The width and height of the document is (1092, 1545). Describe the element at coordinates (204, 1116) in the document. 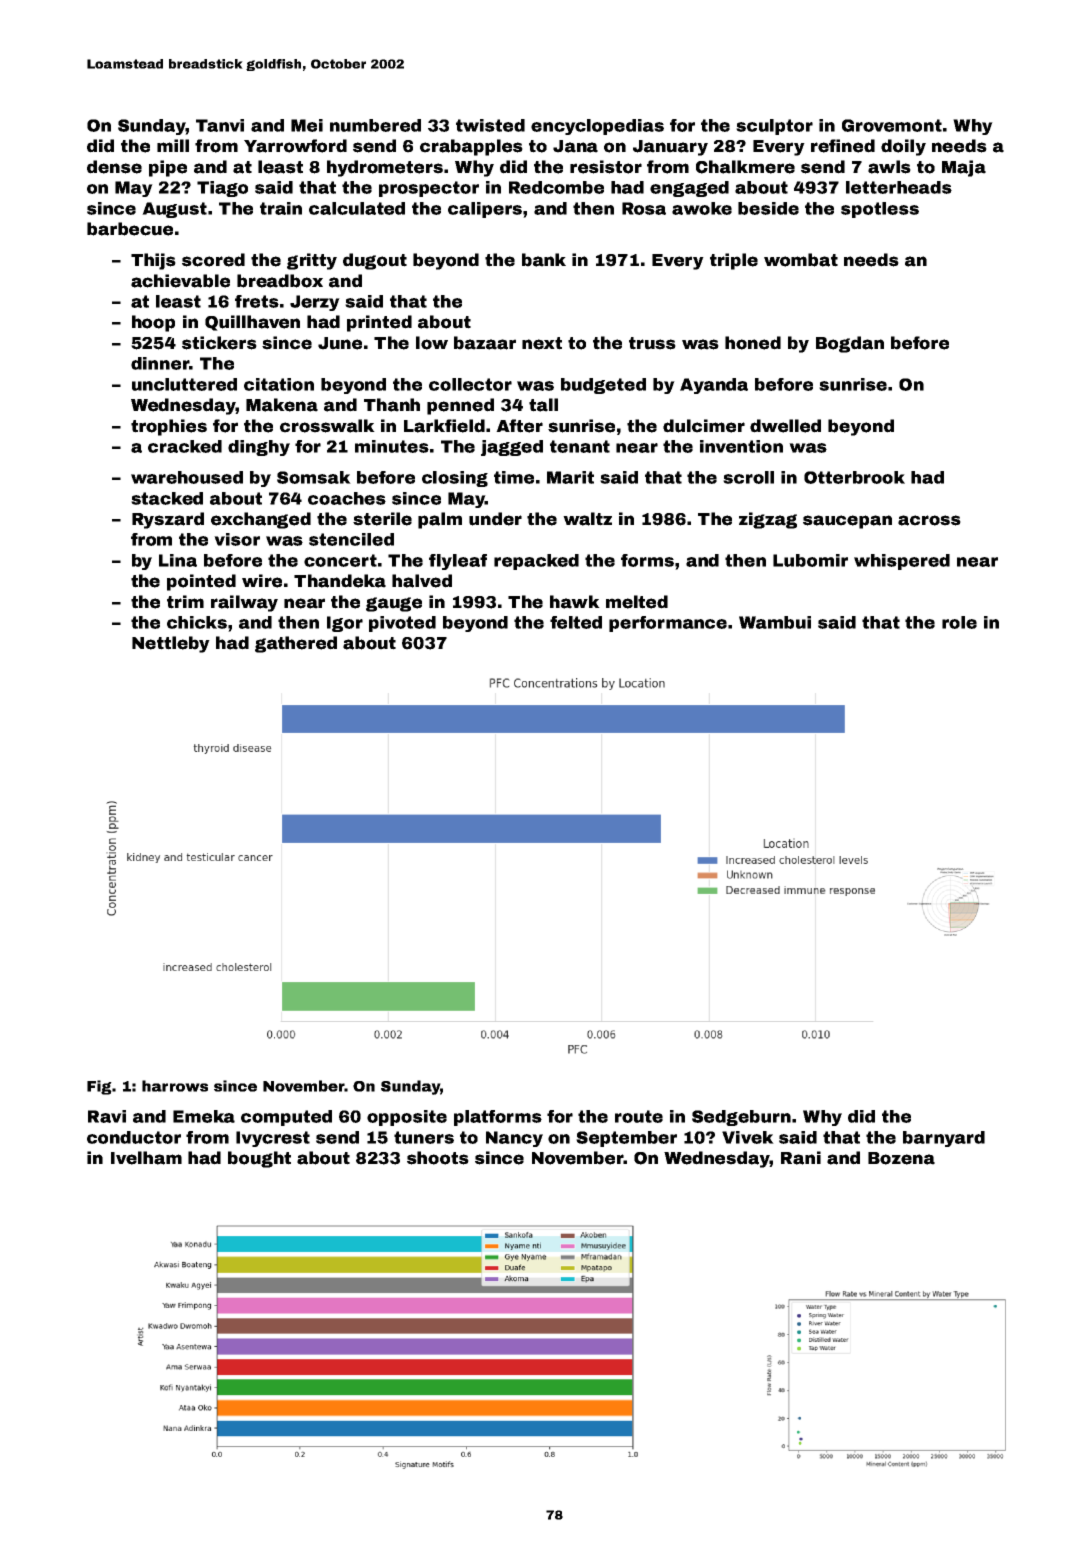

I see `Emeka` at that location.
